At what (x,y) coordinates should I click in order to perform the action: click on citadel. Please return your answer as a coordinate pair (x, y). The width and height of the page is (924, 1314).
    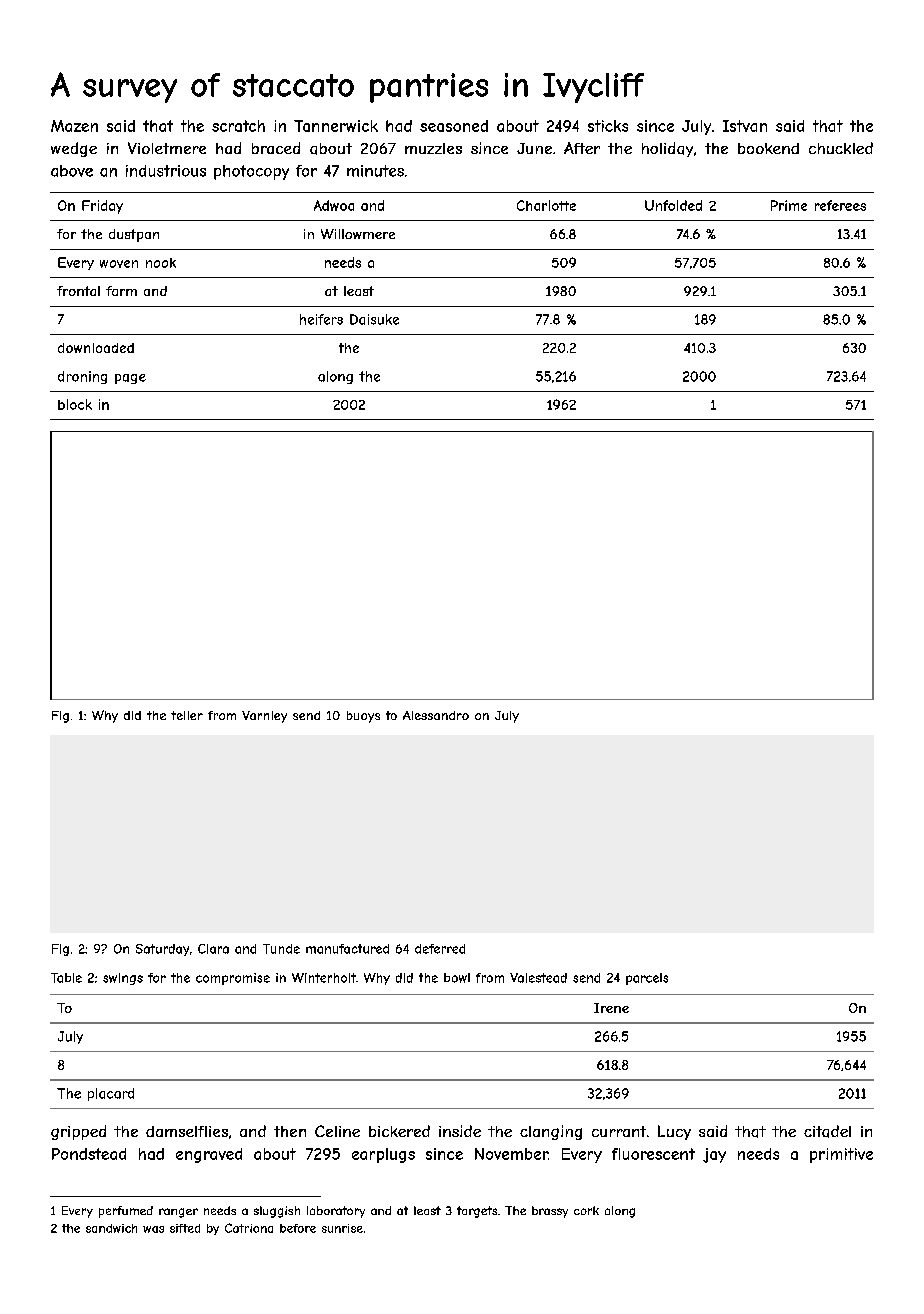
    Looking at the image, I should click on (827, 1131).
